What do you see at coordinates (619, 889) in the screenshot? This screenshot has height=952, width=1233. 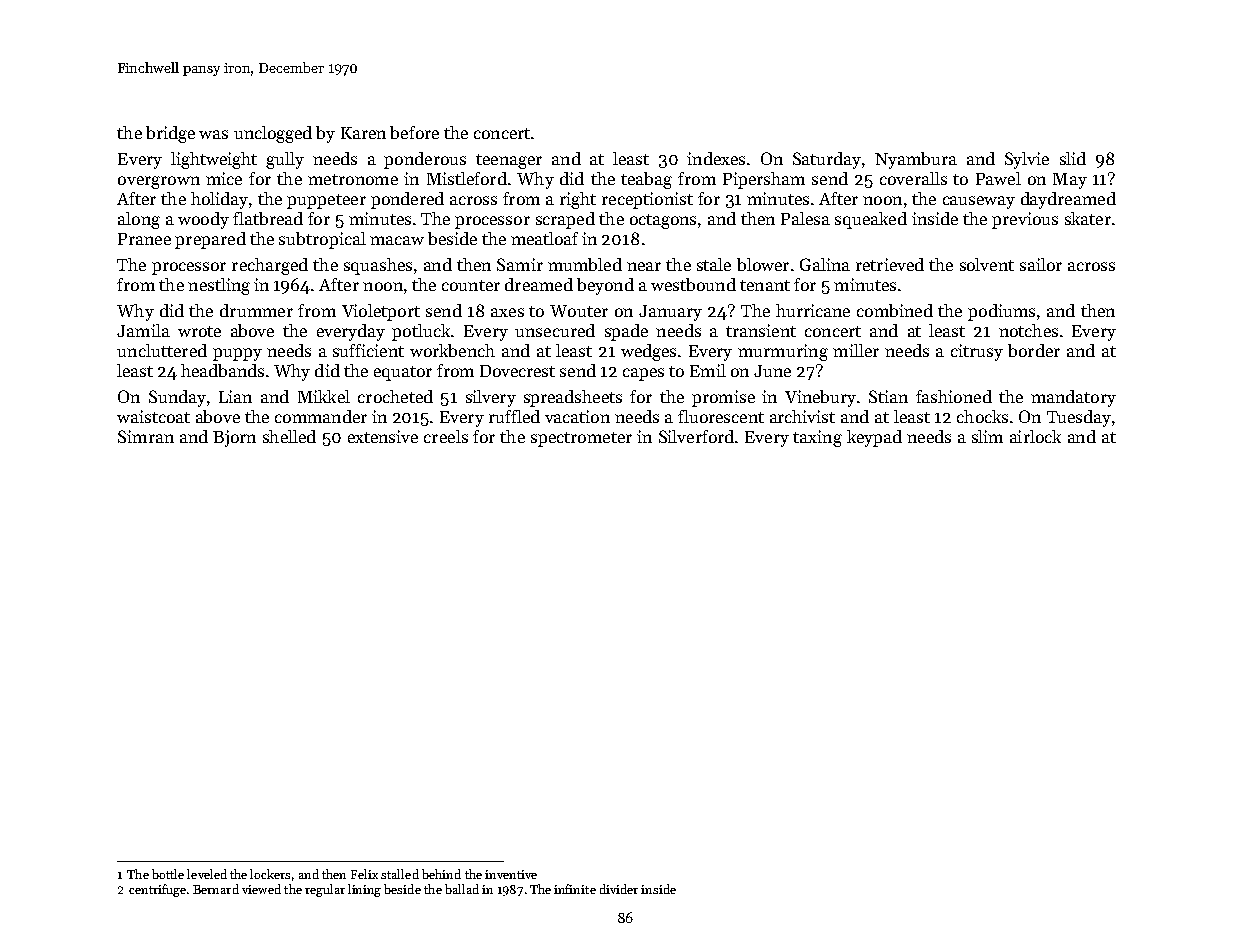 I see `divider` at bounding box center [619, 889].
